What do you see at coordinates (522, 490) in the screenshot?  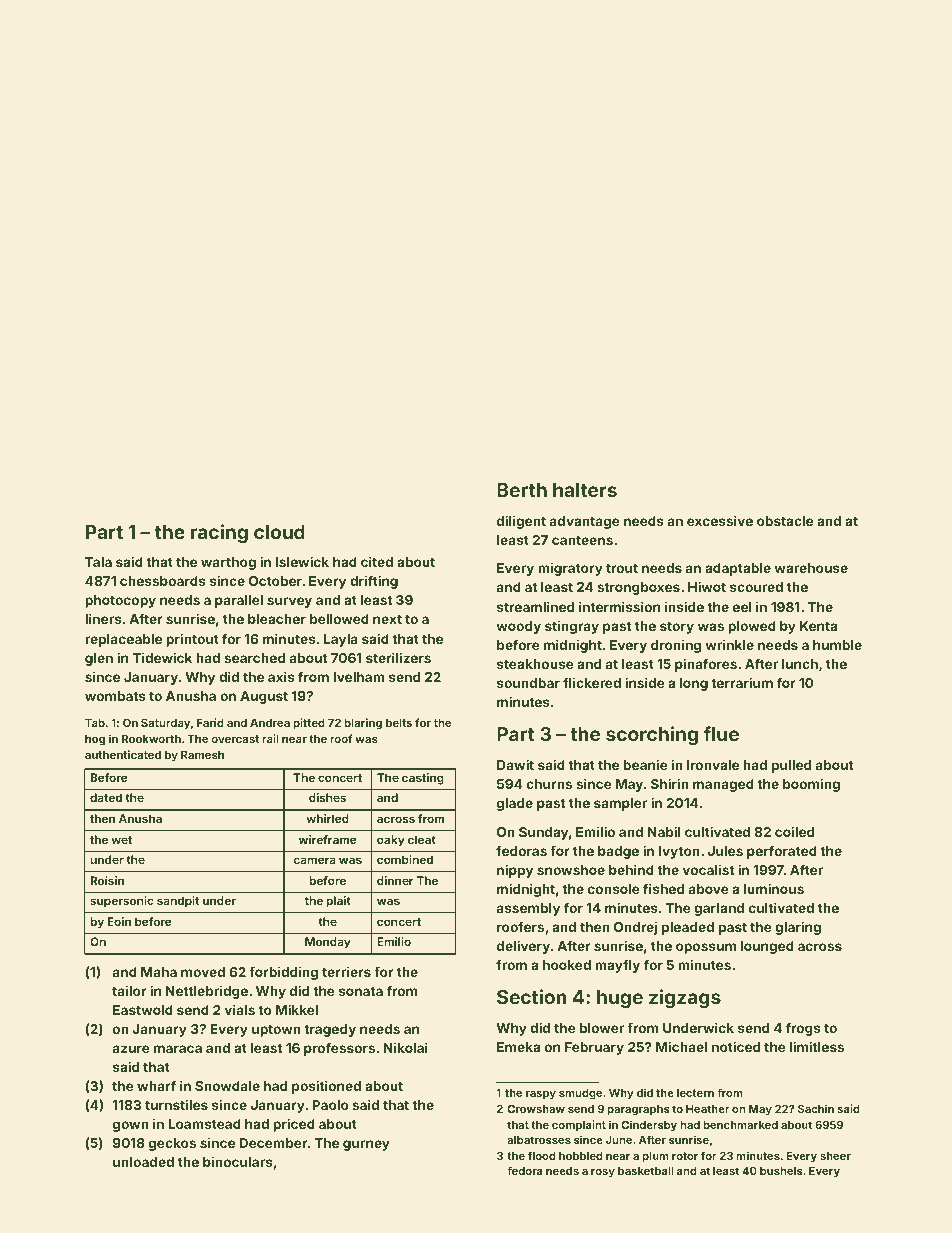 I see `Berth` at bounding box center [522, 490].
